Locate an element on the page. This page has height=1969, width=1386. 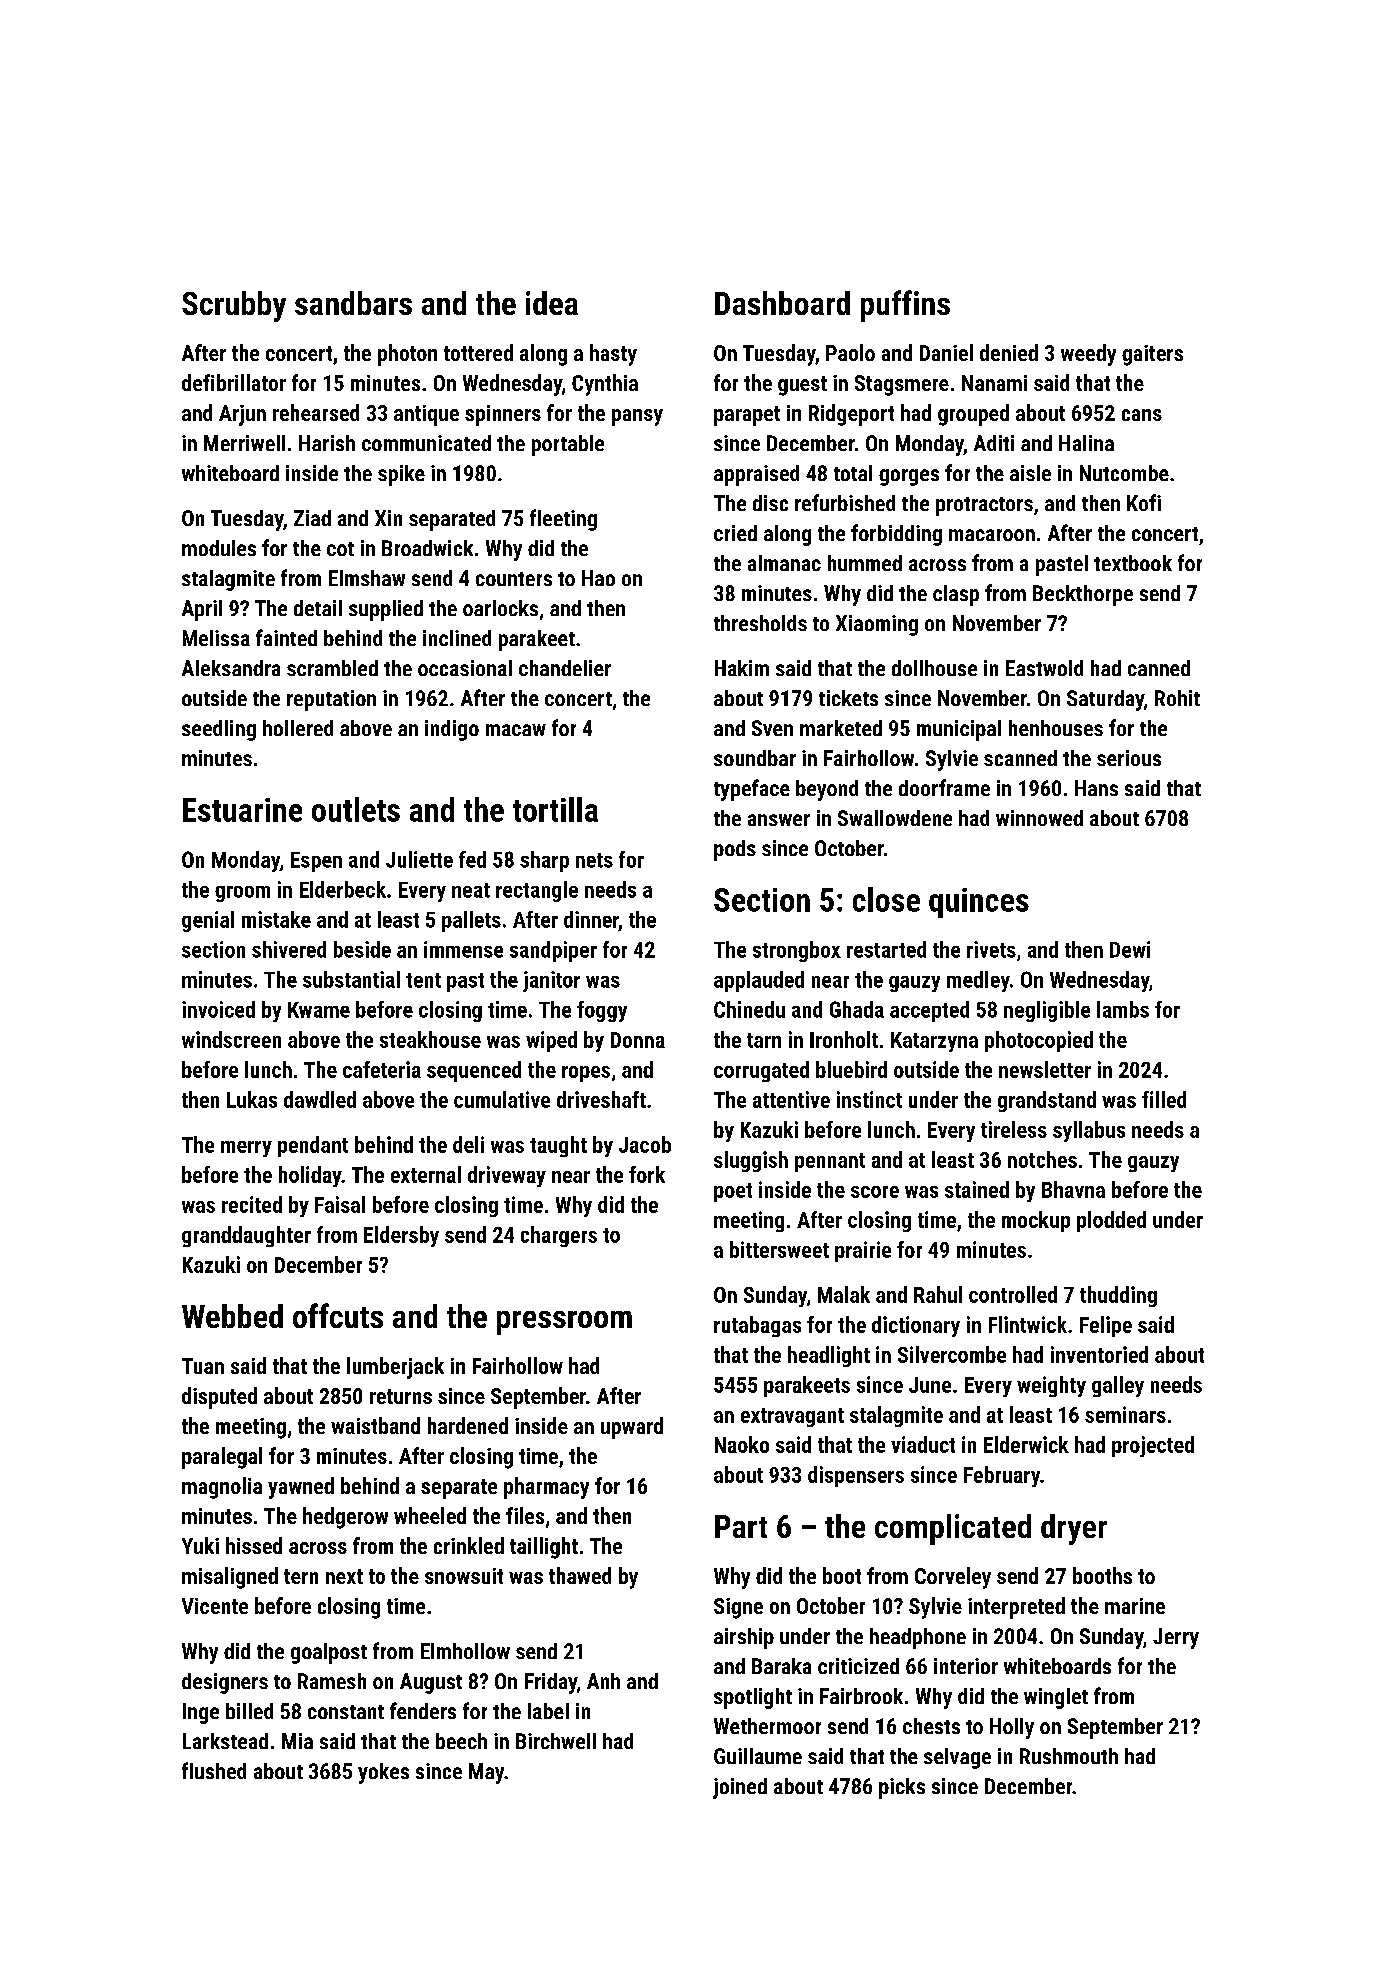
rehearsed is located at coordinates (316, 412).
